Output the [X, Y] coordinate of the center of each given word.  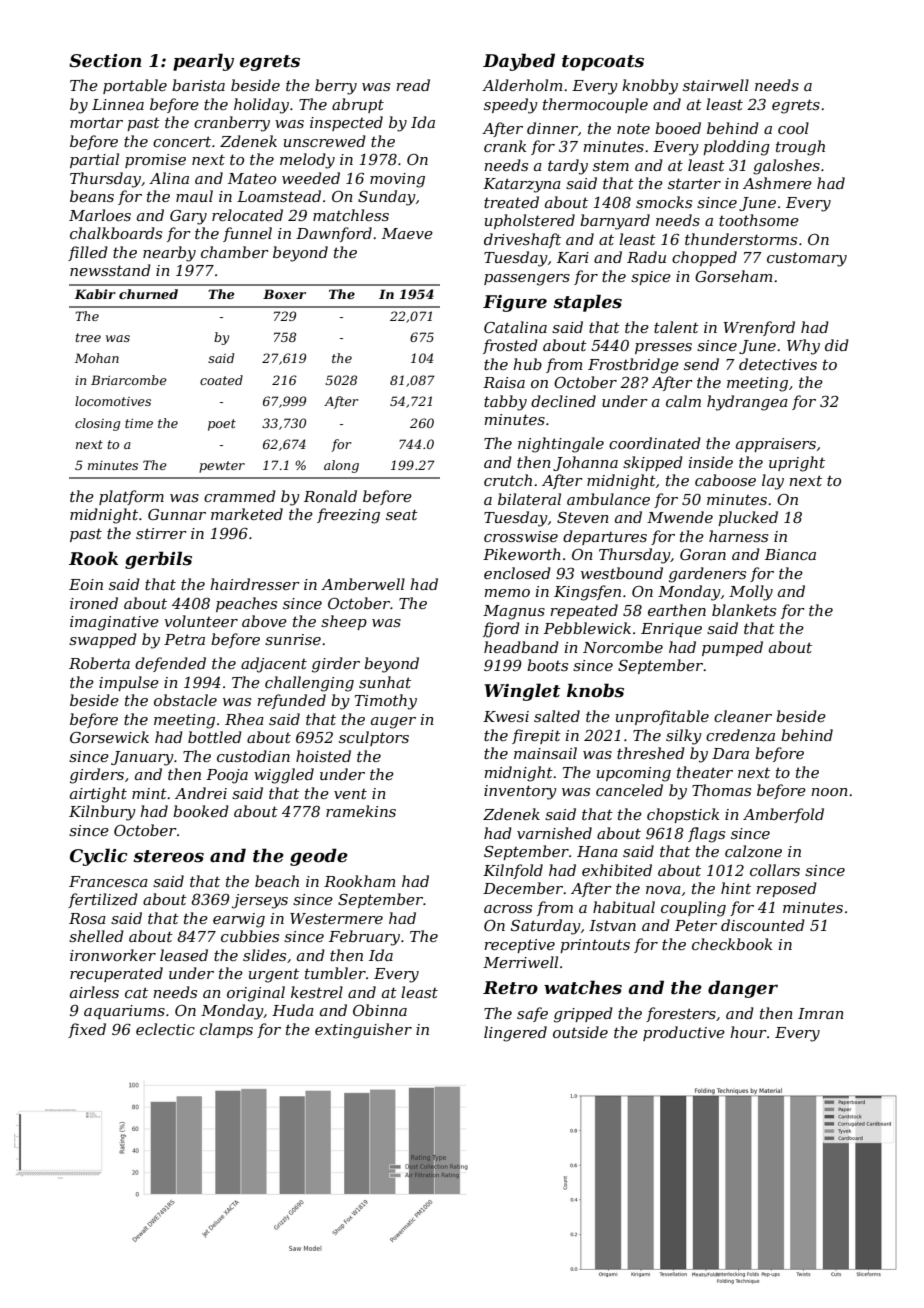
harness [738, 536]
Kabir [95, 294]
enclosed [517, 573]
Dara [730, 753]
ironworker [113, 955]
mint [149, 793]
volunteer [201, 621]
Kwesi [506, 716]
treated [511, 202]
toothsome [759, 220]
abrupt [358, 105]
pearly [203, 62]
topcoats [603, 63]
